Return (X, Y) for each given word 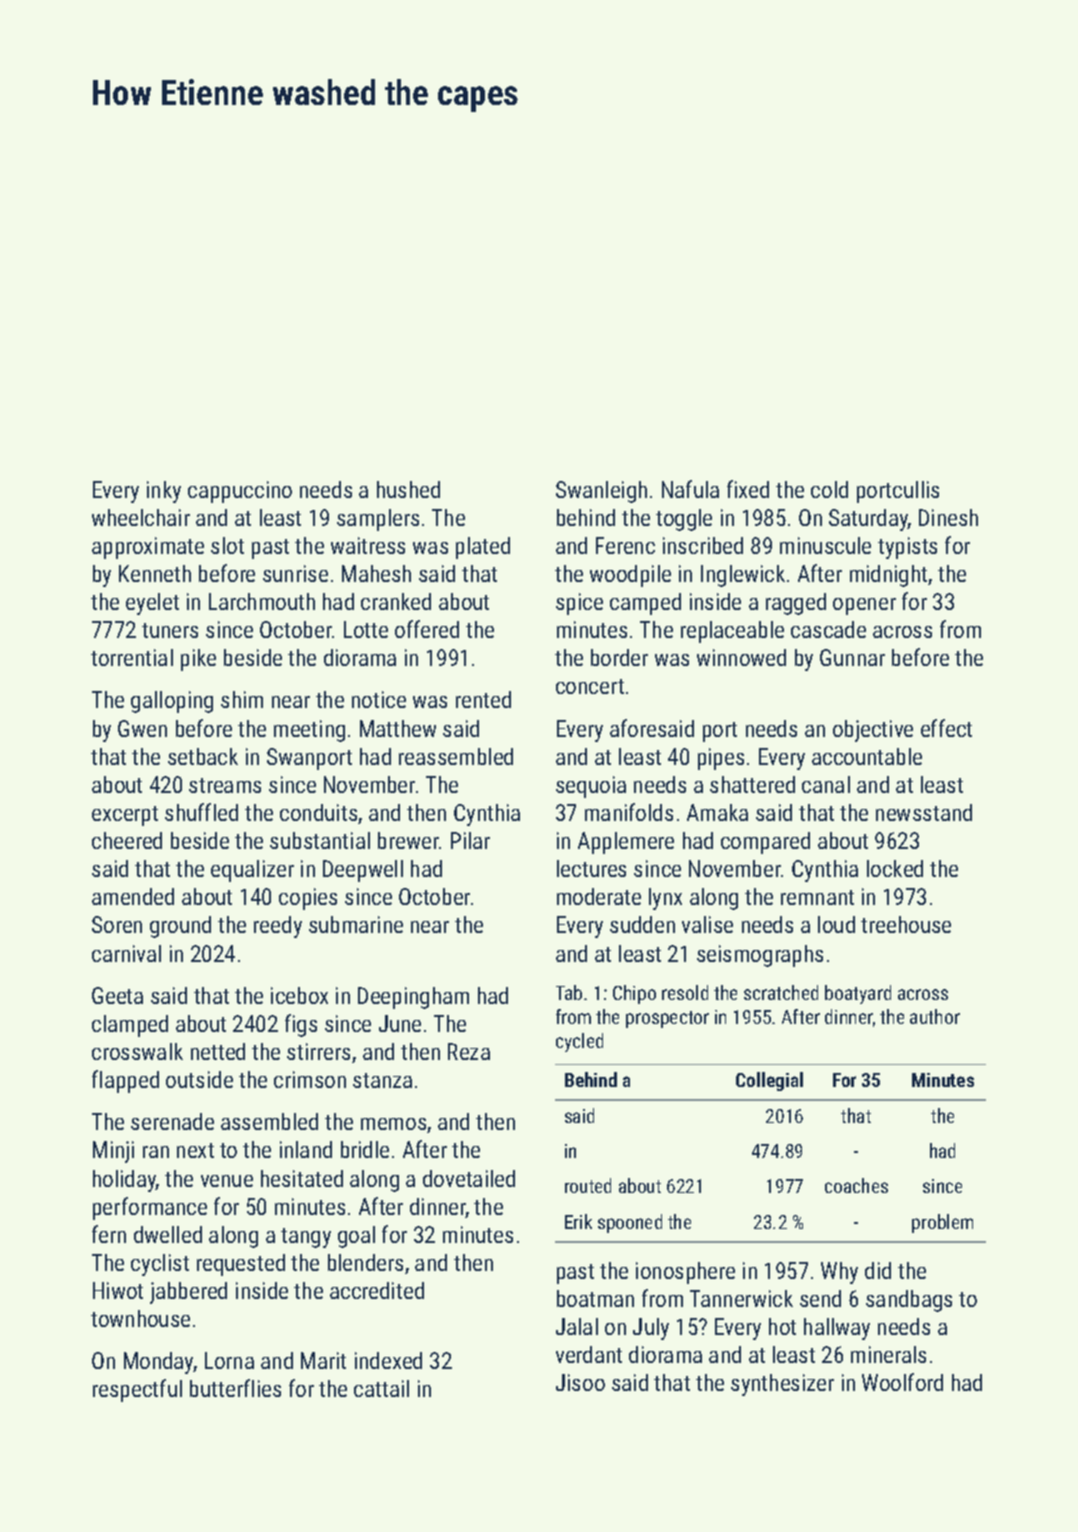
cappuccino (240, 492)
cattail (381, 1388)
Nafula (690, 489)
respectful (137, 1390)
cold (829, 489)
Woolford (902, 1382)
